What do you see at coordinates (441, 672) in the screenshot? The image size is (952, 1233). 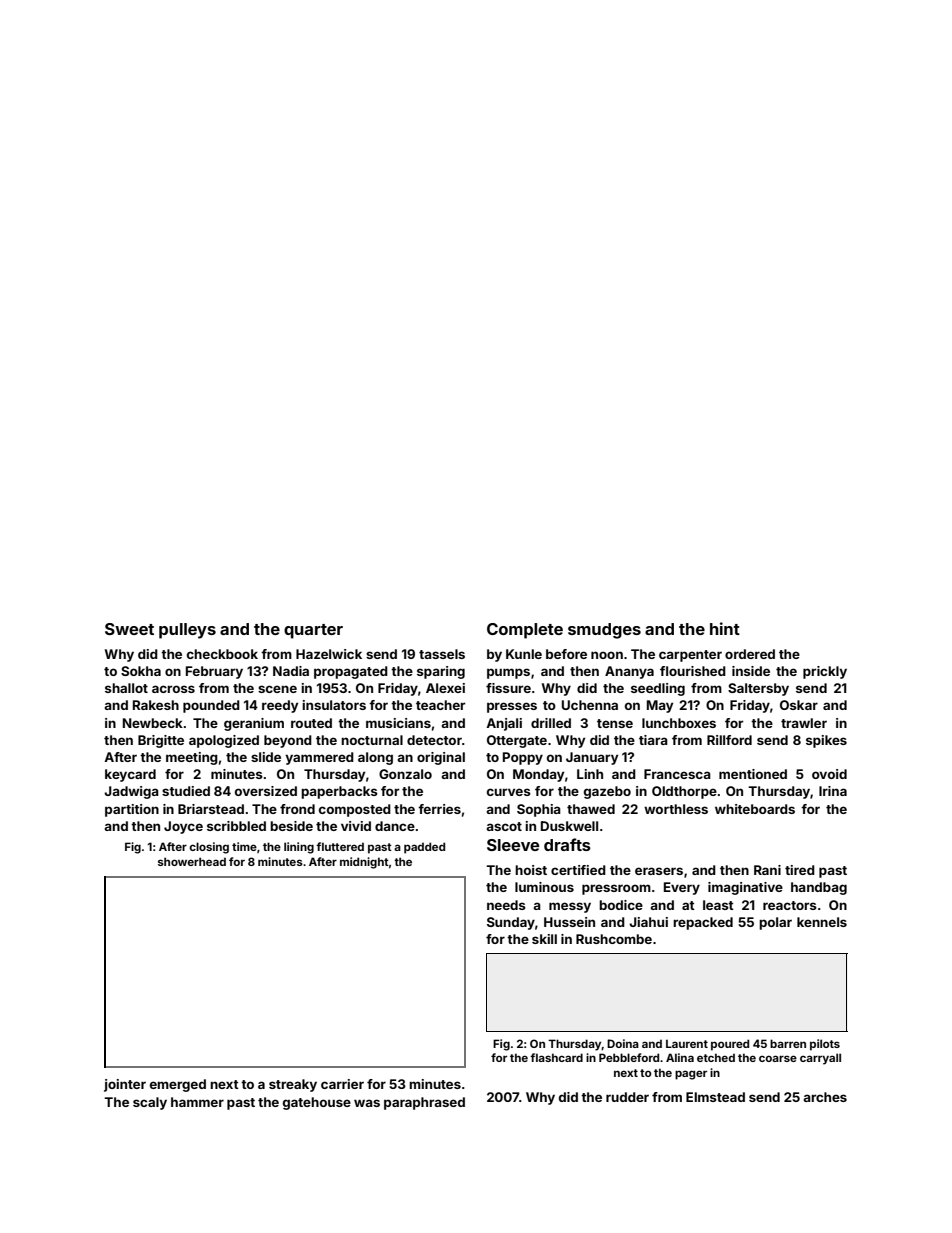 I see `sparing` at bounding box center [441, 672].
